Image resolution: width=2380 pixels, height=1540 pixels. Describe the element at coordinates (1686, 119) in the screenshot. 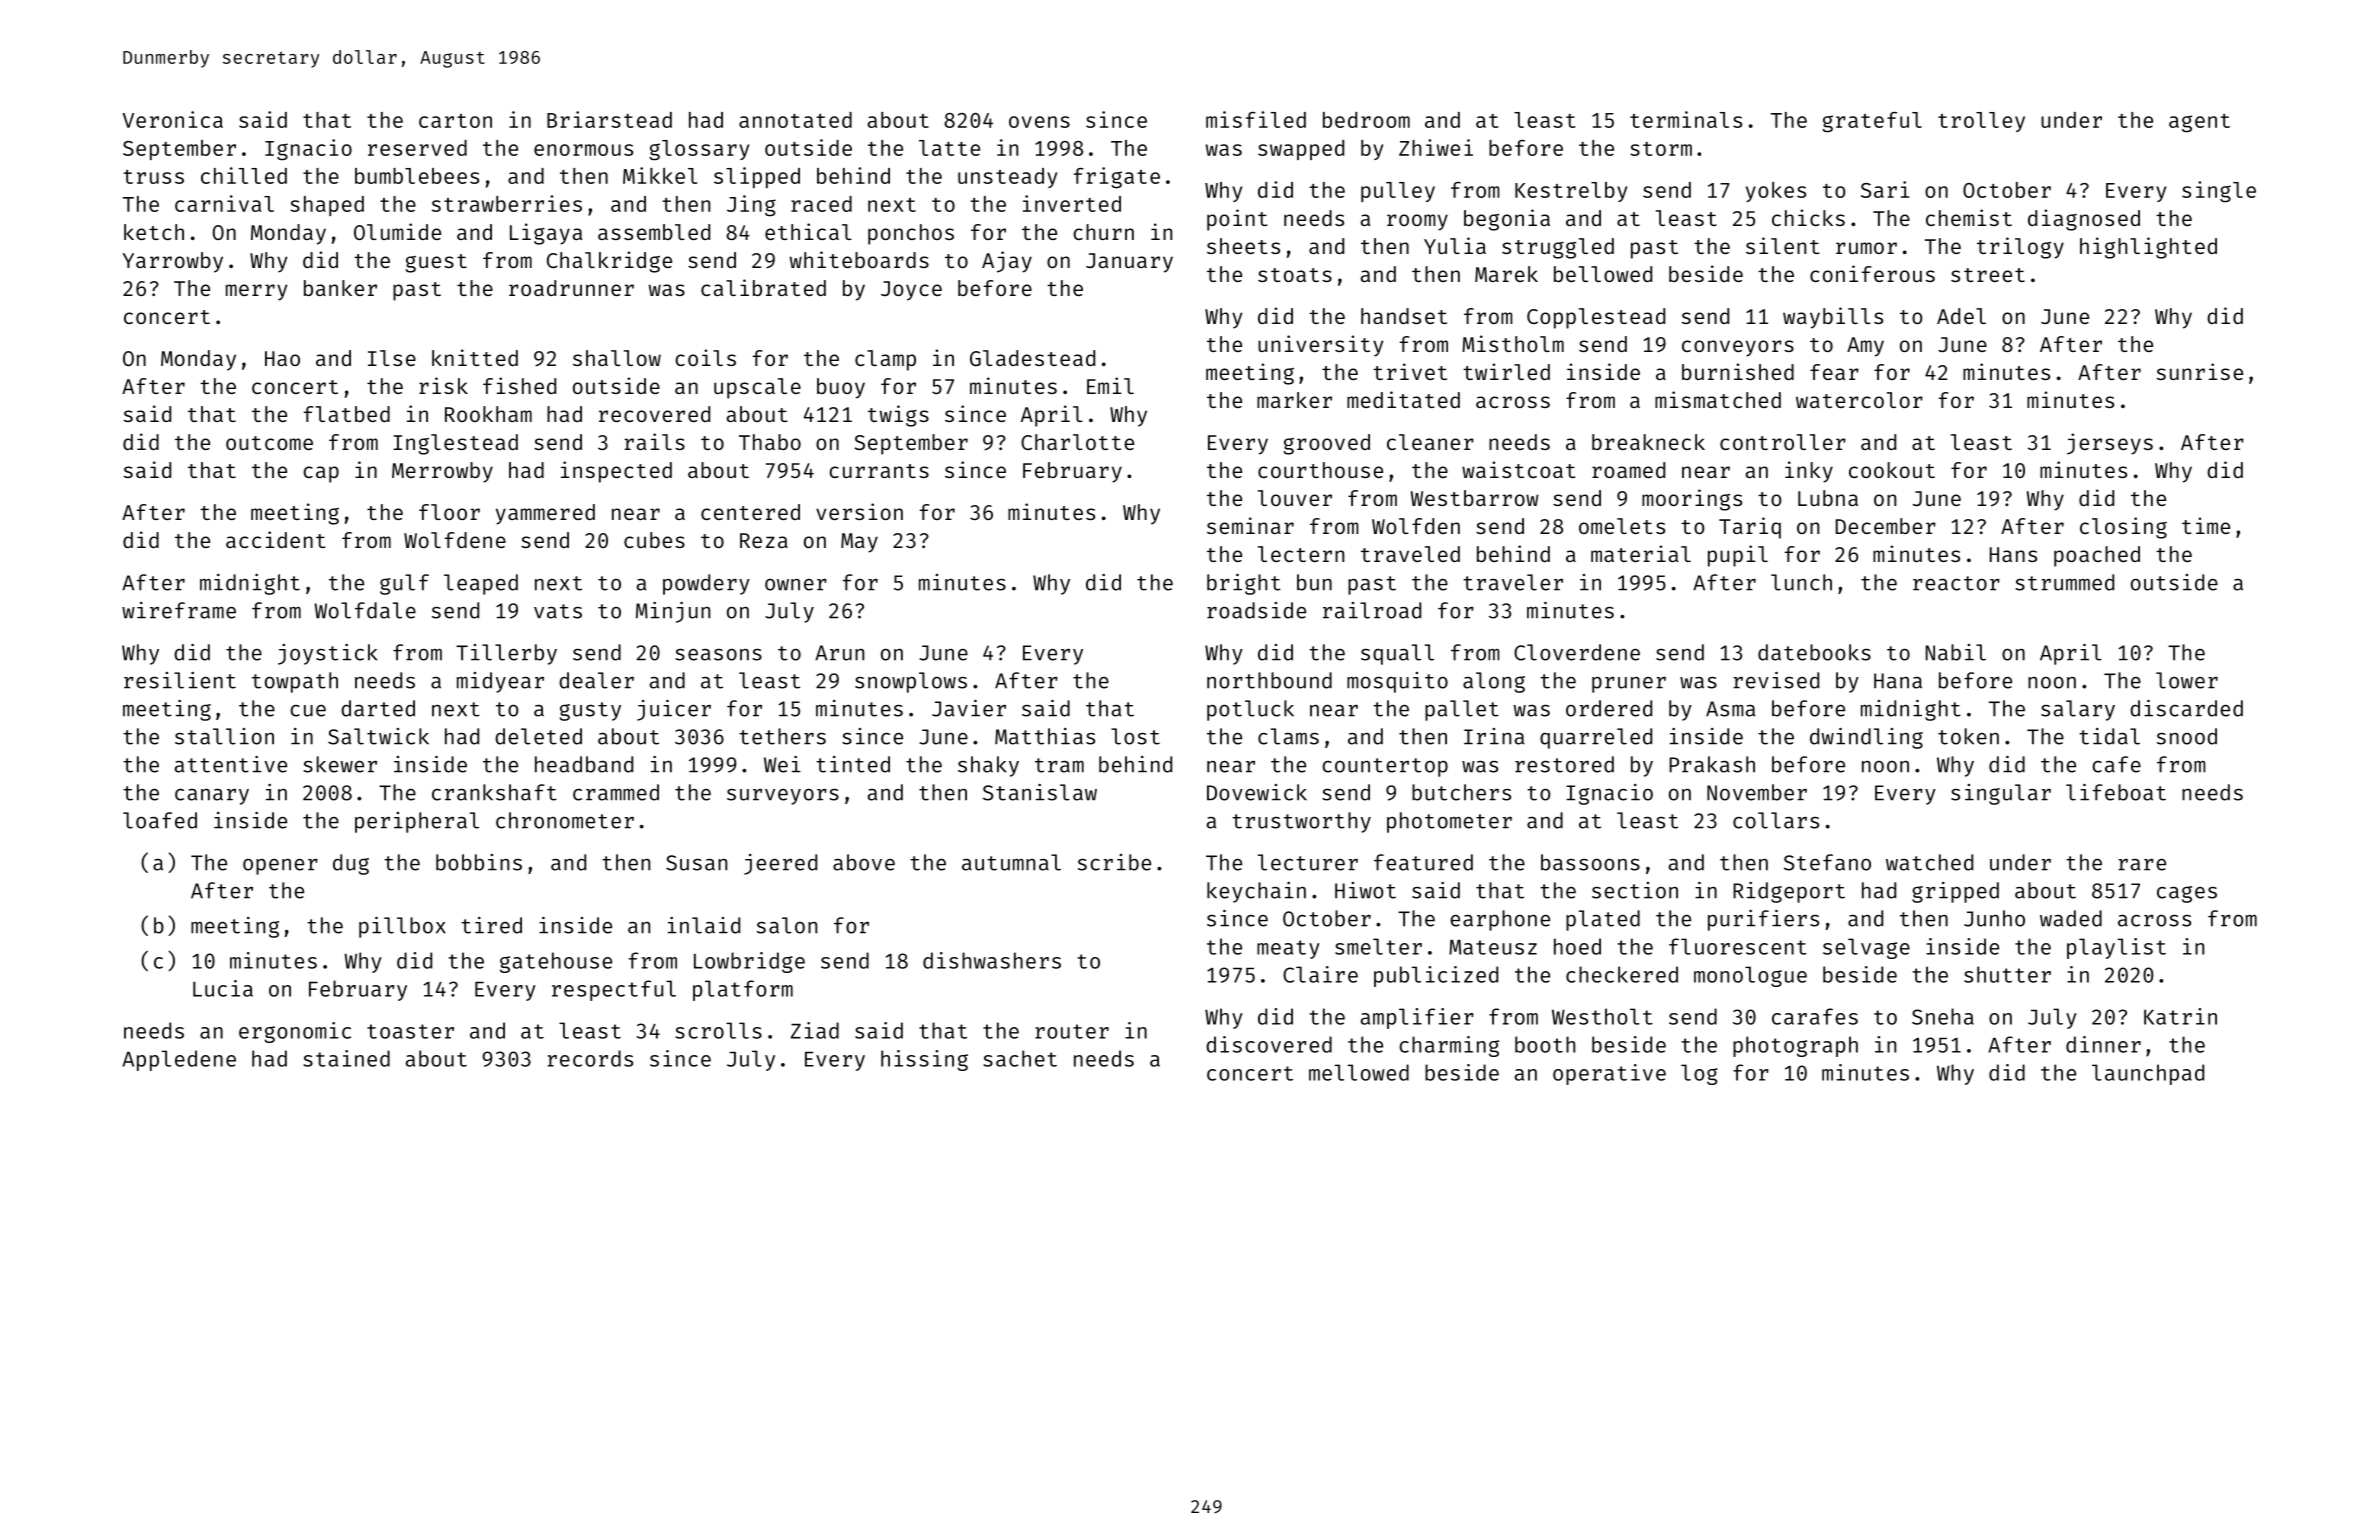

I see `terminals` at that location.
